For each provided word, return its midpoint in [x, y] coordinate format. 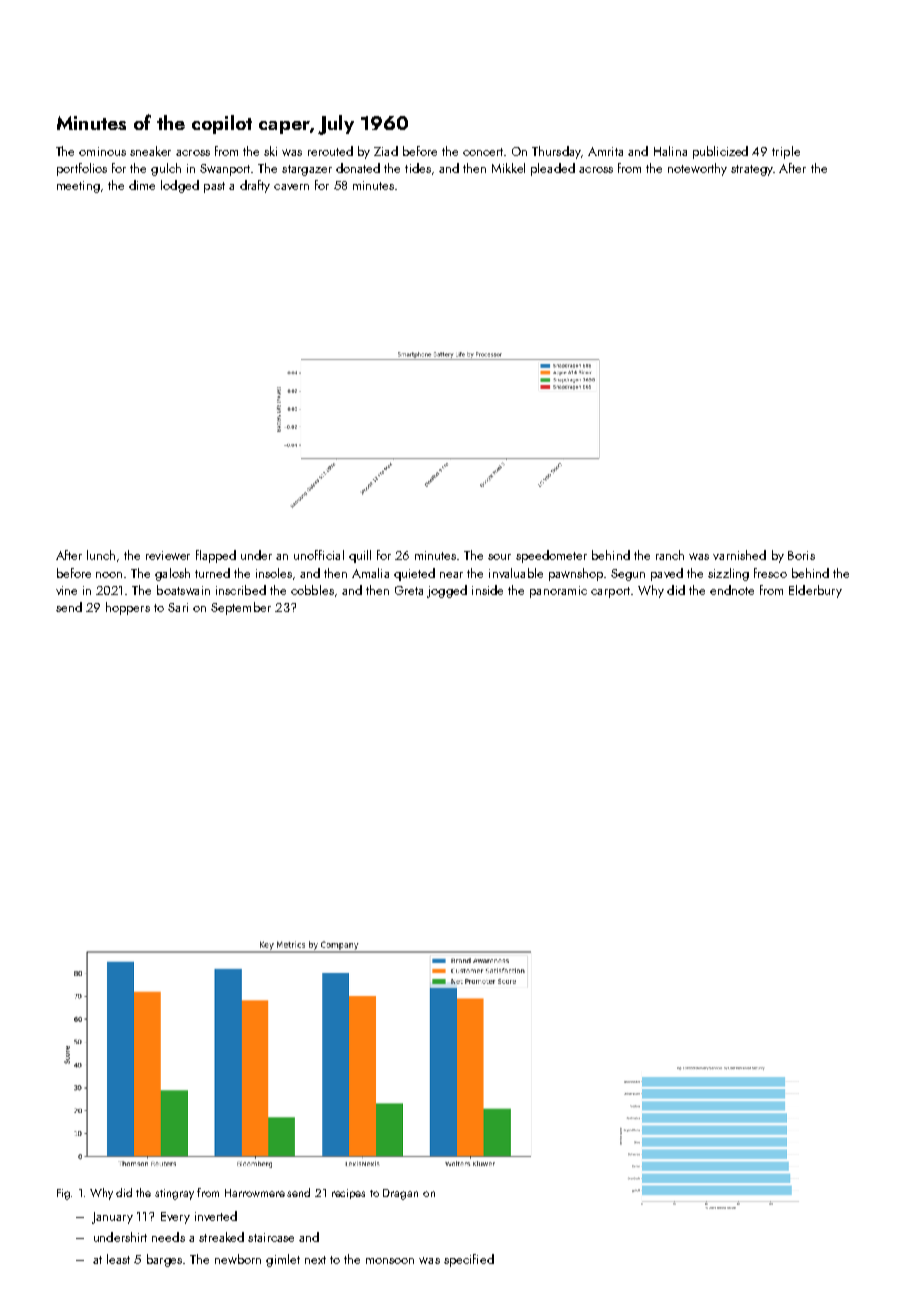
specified [469, 1260]
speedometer [551, 556]
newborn [238, 1259]
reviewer [168, 555]
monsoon [390, 1261]
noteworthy [697, 169]
